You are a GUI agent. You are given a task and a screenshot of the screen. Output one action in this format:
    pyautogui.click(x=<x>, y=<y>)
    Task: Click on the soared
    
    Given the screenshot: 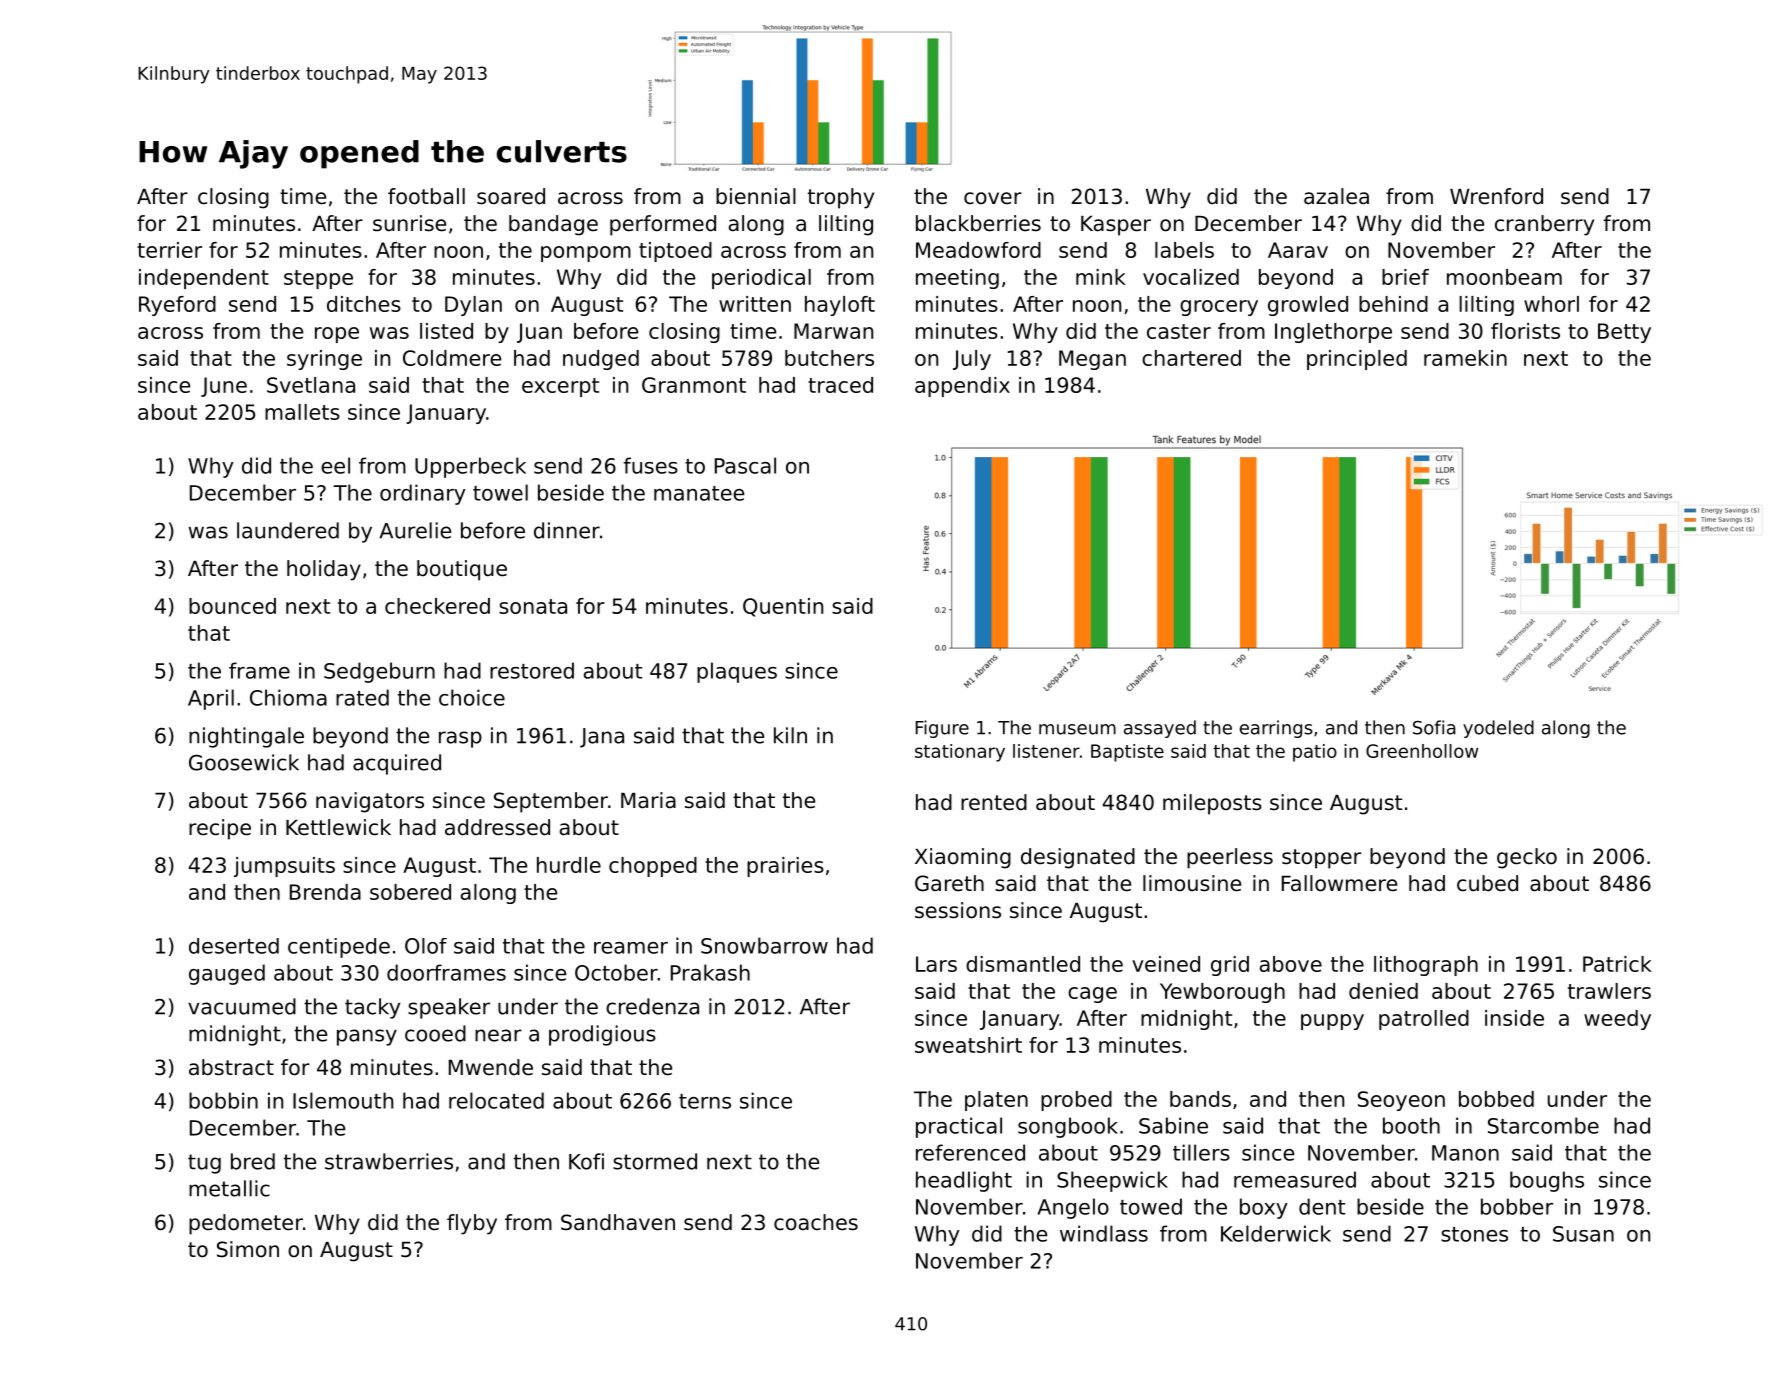 What is the action you would take?
    pyautogui.click(x=511, y=196)
